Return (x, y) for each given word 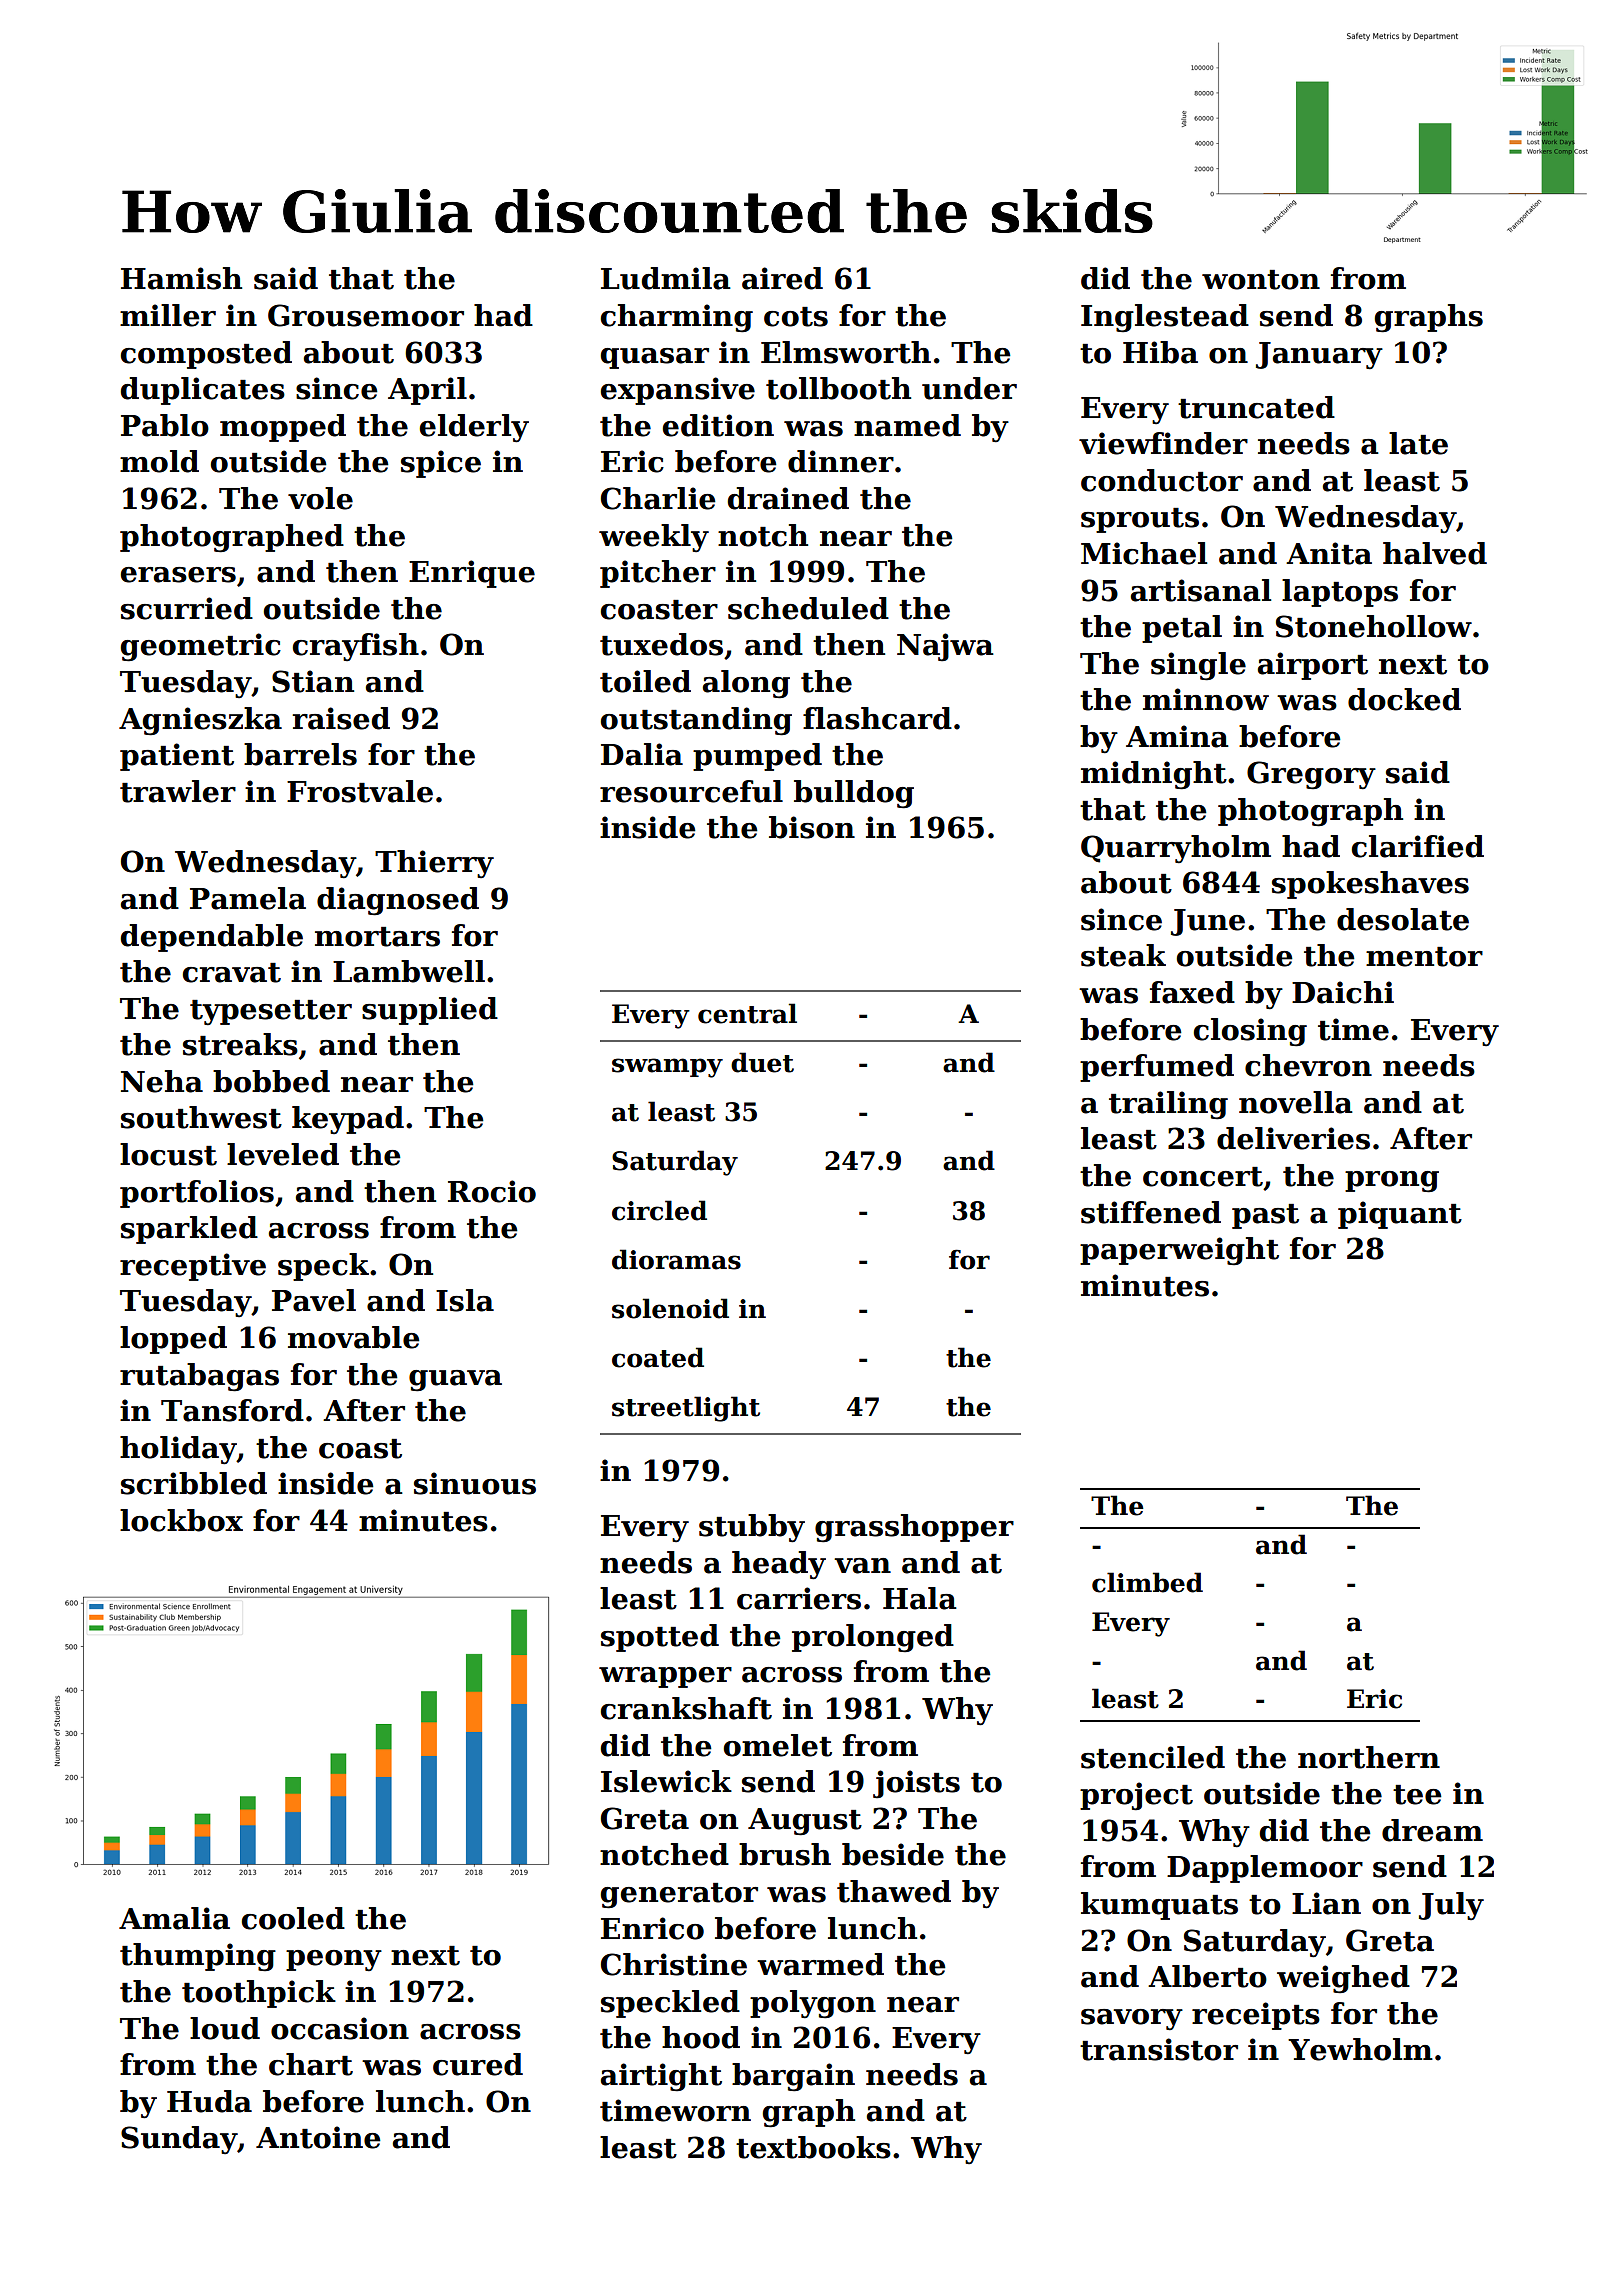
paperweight (1179, 1251)
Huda (209, 2101)
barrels (300, 754)
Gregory (1311, 775)
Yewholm (1360, 2049)
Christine (674, 1964)
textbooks (813, 2147)
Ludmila (666, 278)
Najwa (945, 647)
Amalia (174, 1918)
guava (455, 1381)
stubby (752, 1528)
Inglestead (1165, 318)
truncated (1256, 407)
